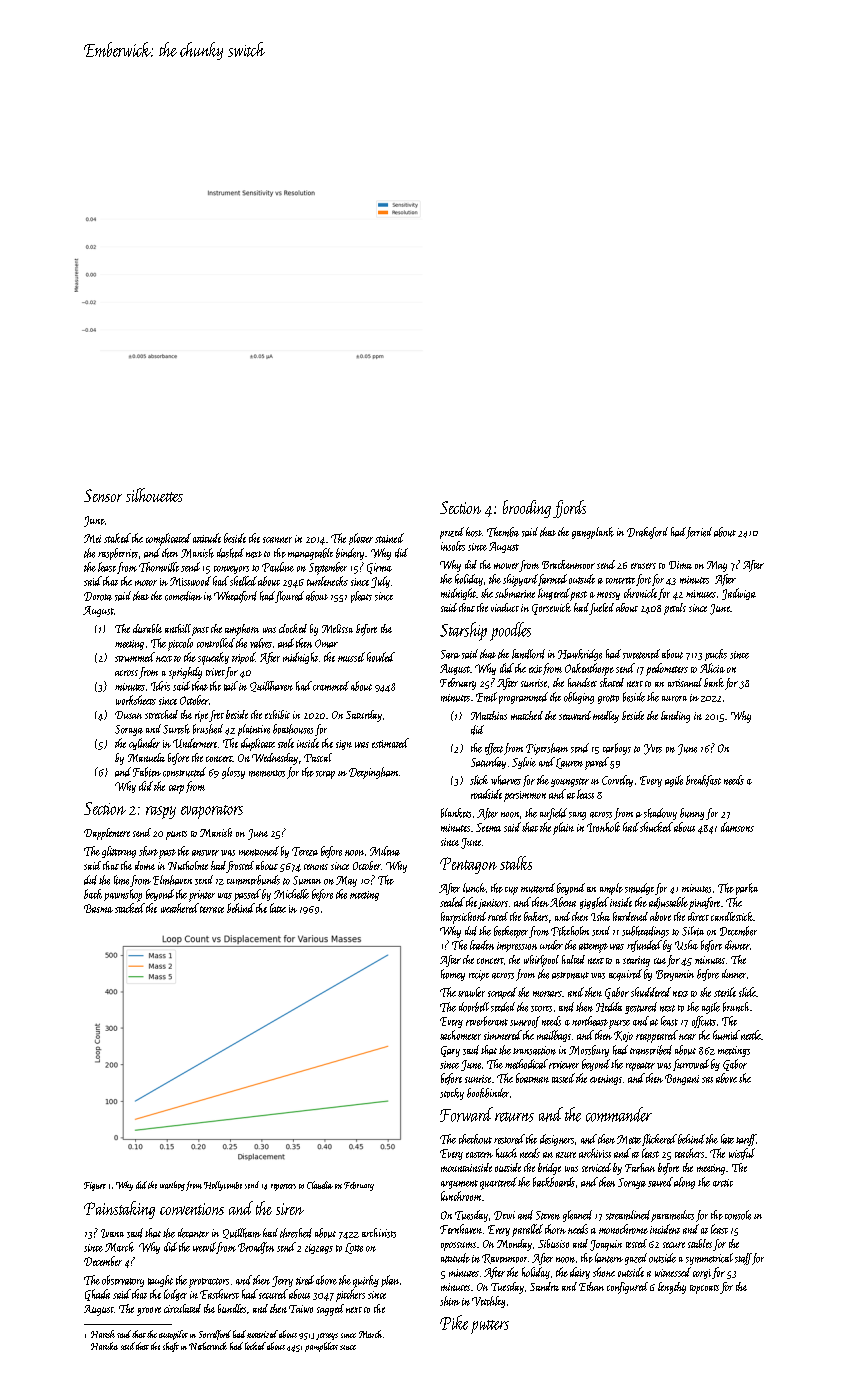 The image size is (849, 1400). Describe the element at coordinates (103, 495) in the document. I see `Sensor` at that location.
